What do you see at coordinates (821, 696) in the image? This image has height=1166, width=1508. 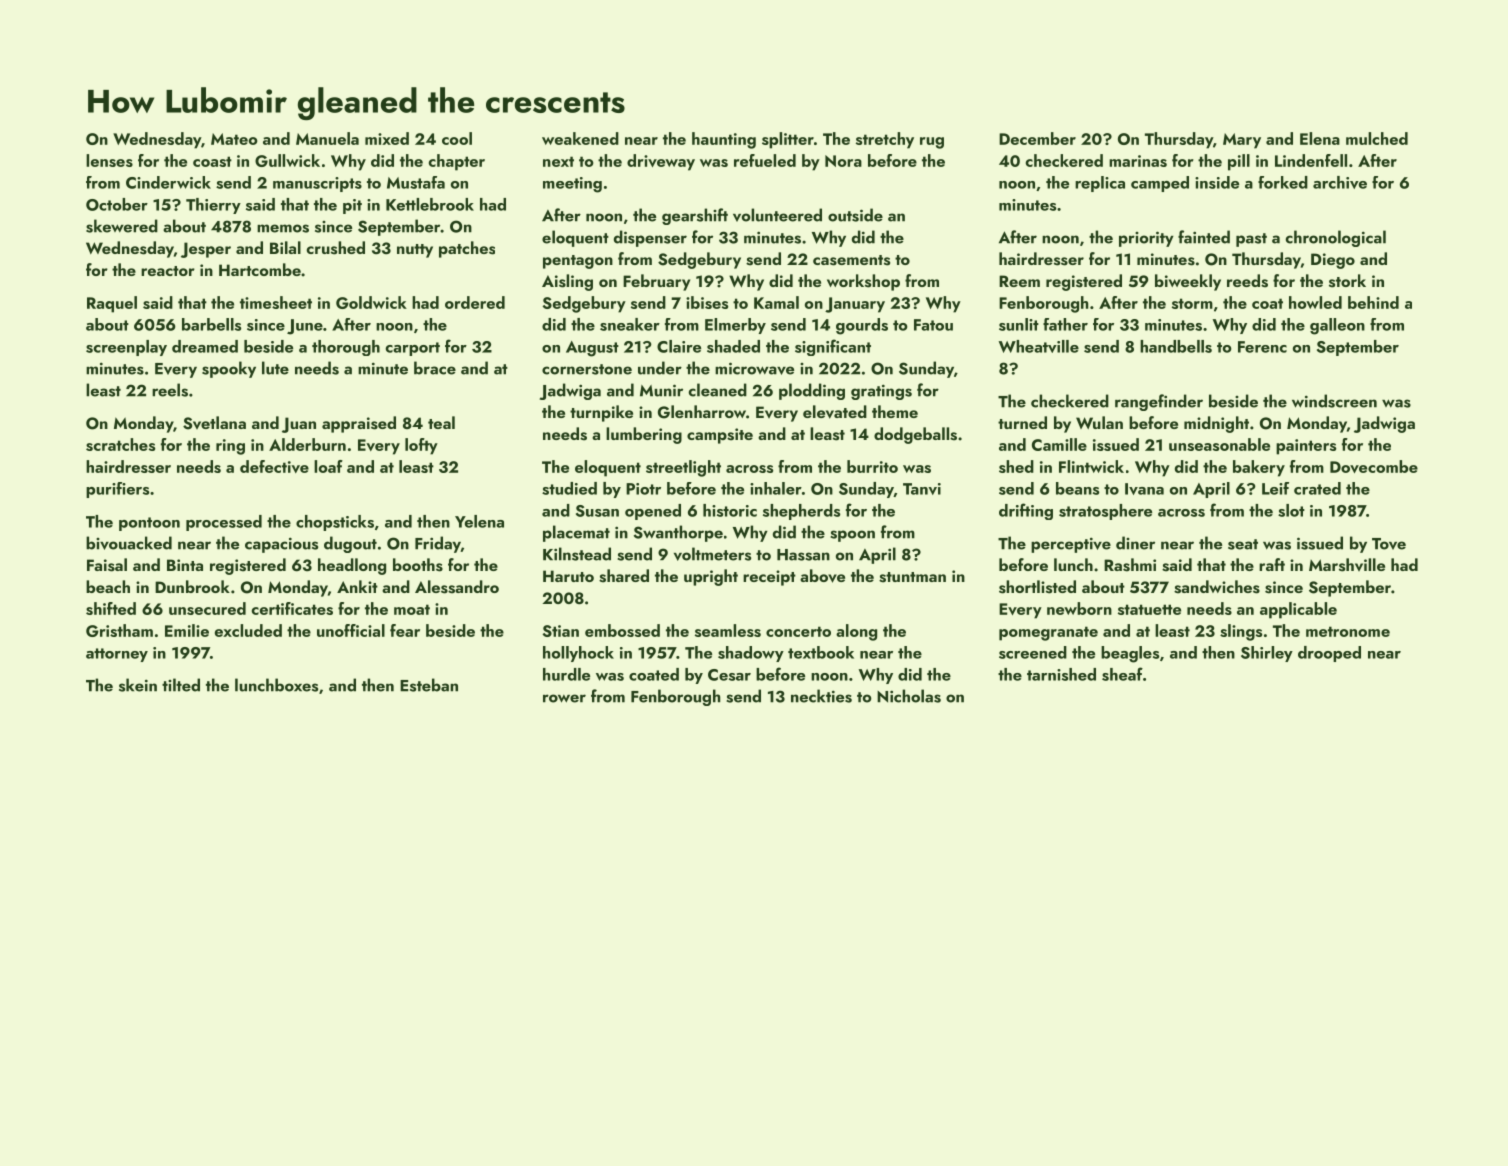 I see `neckties` at bounding box center [821, 696].
